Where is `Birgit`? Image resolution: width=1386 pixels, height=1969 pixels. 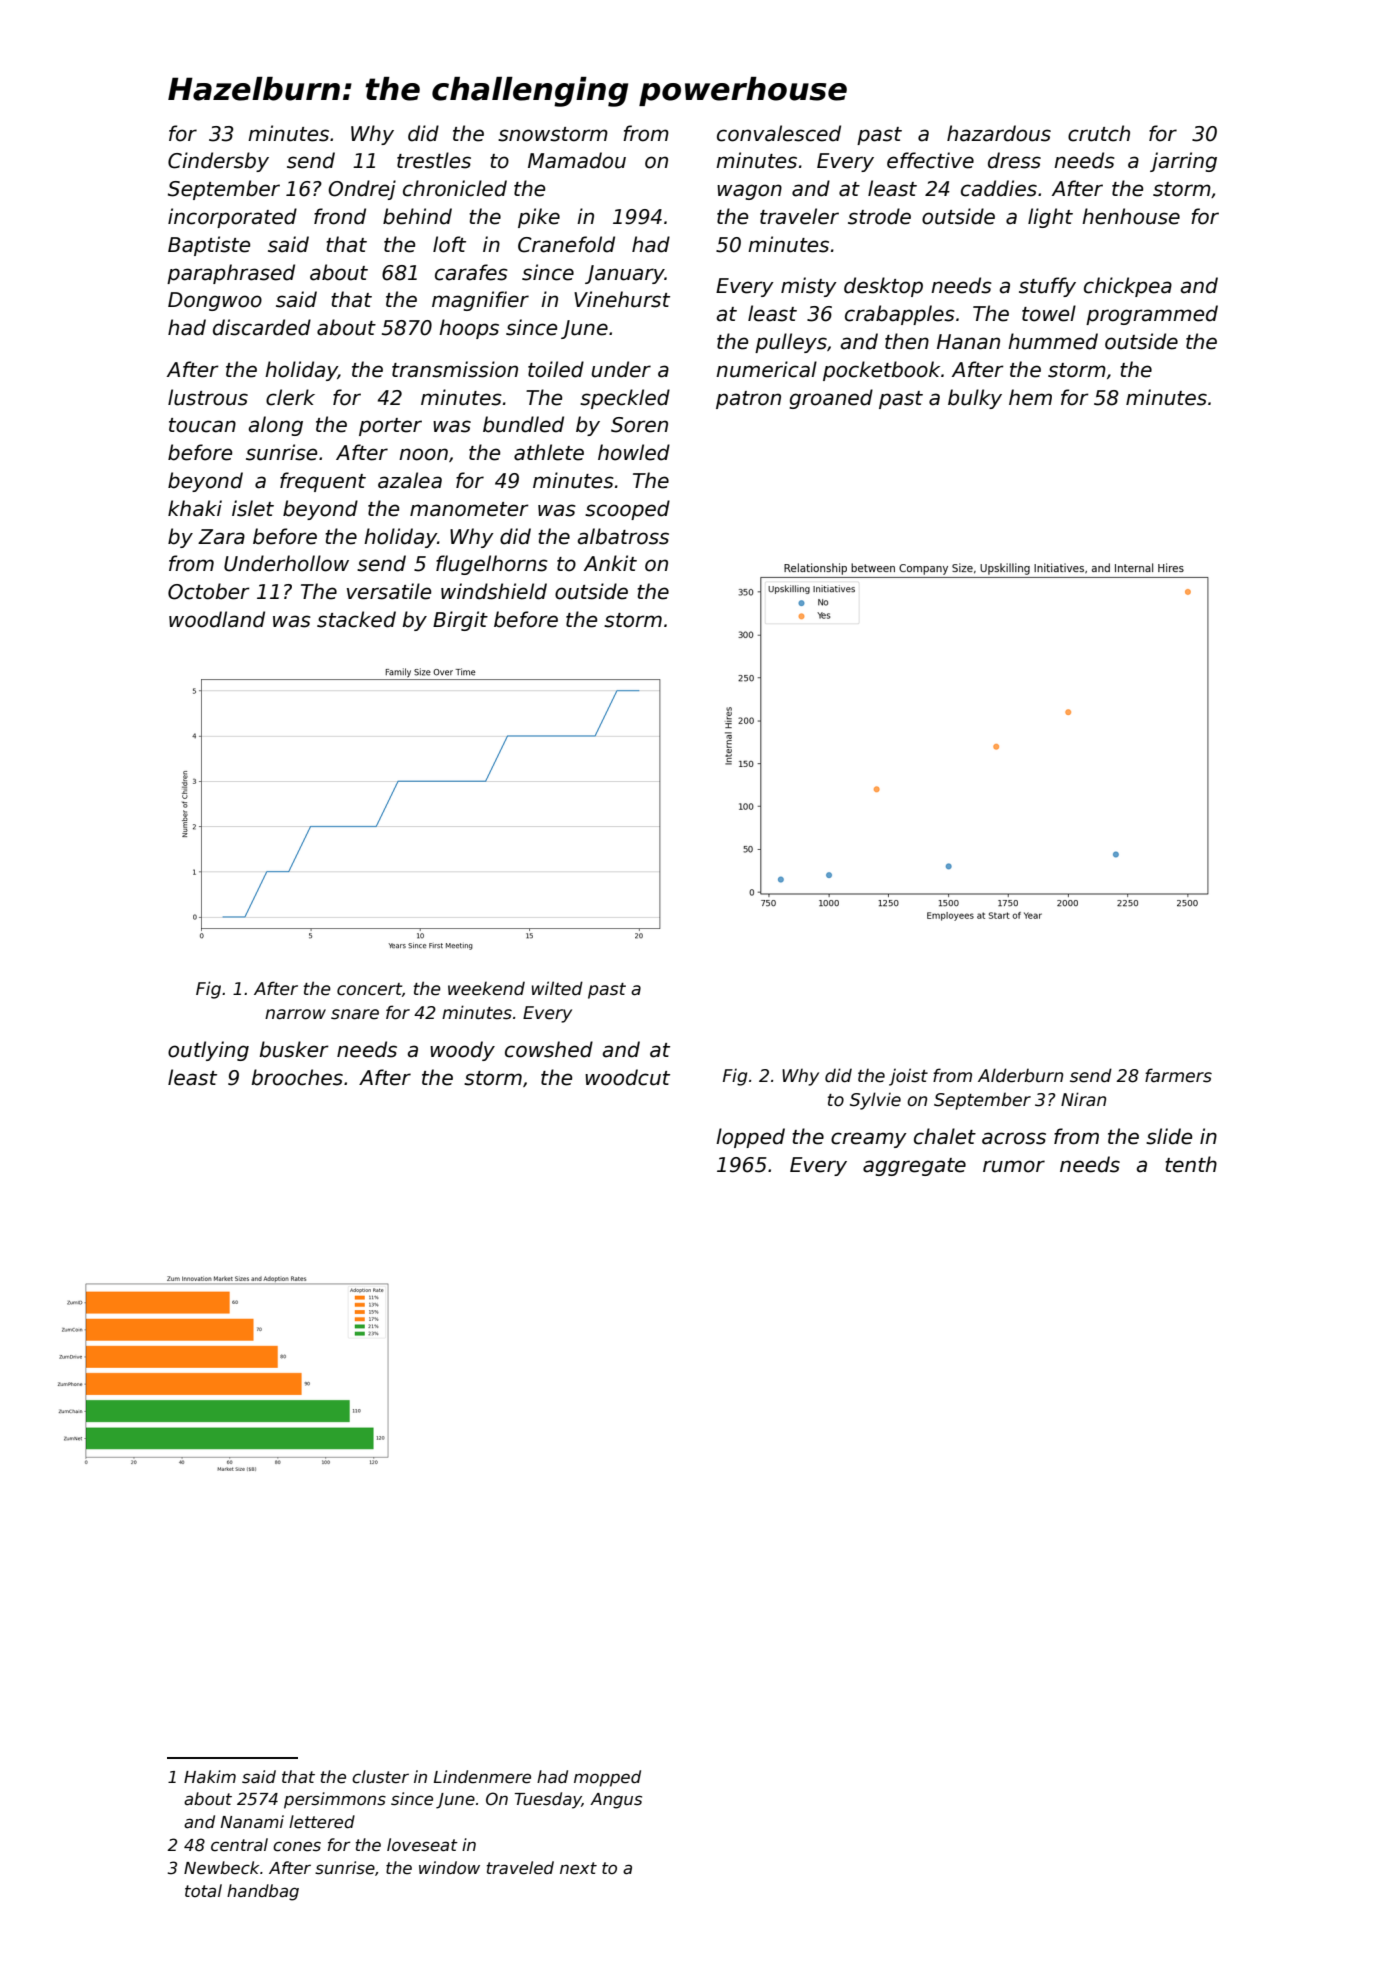
Birgit is located at coordinates (460, 621).
